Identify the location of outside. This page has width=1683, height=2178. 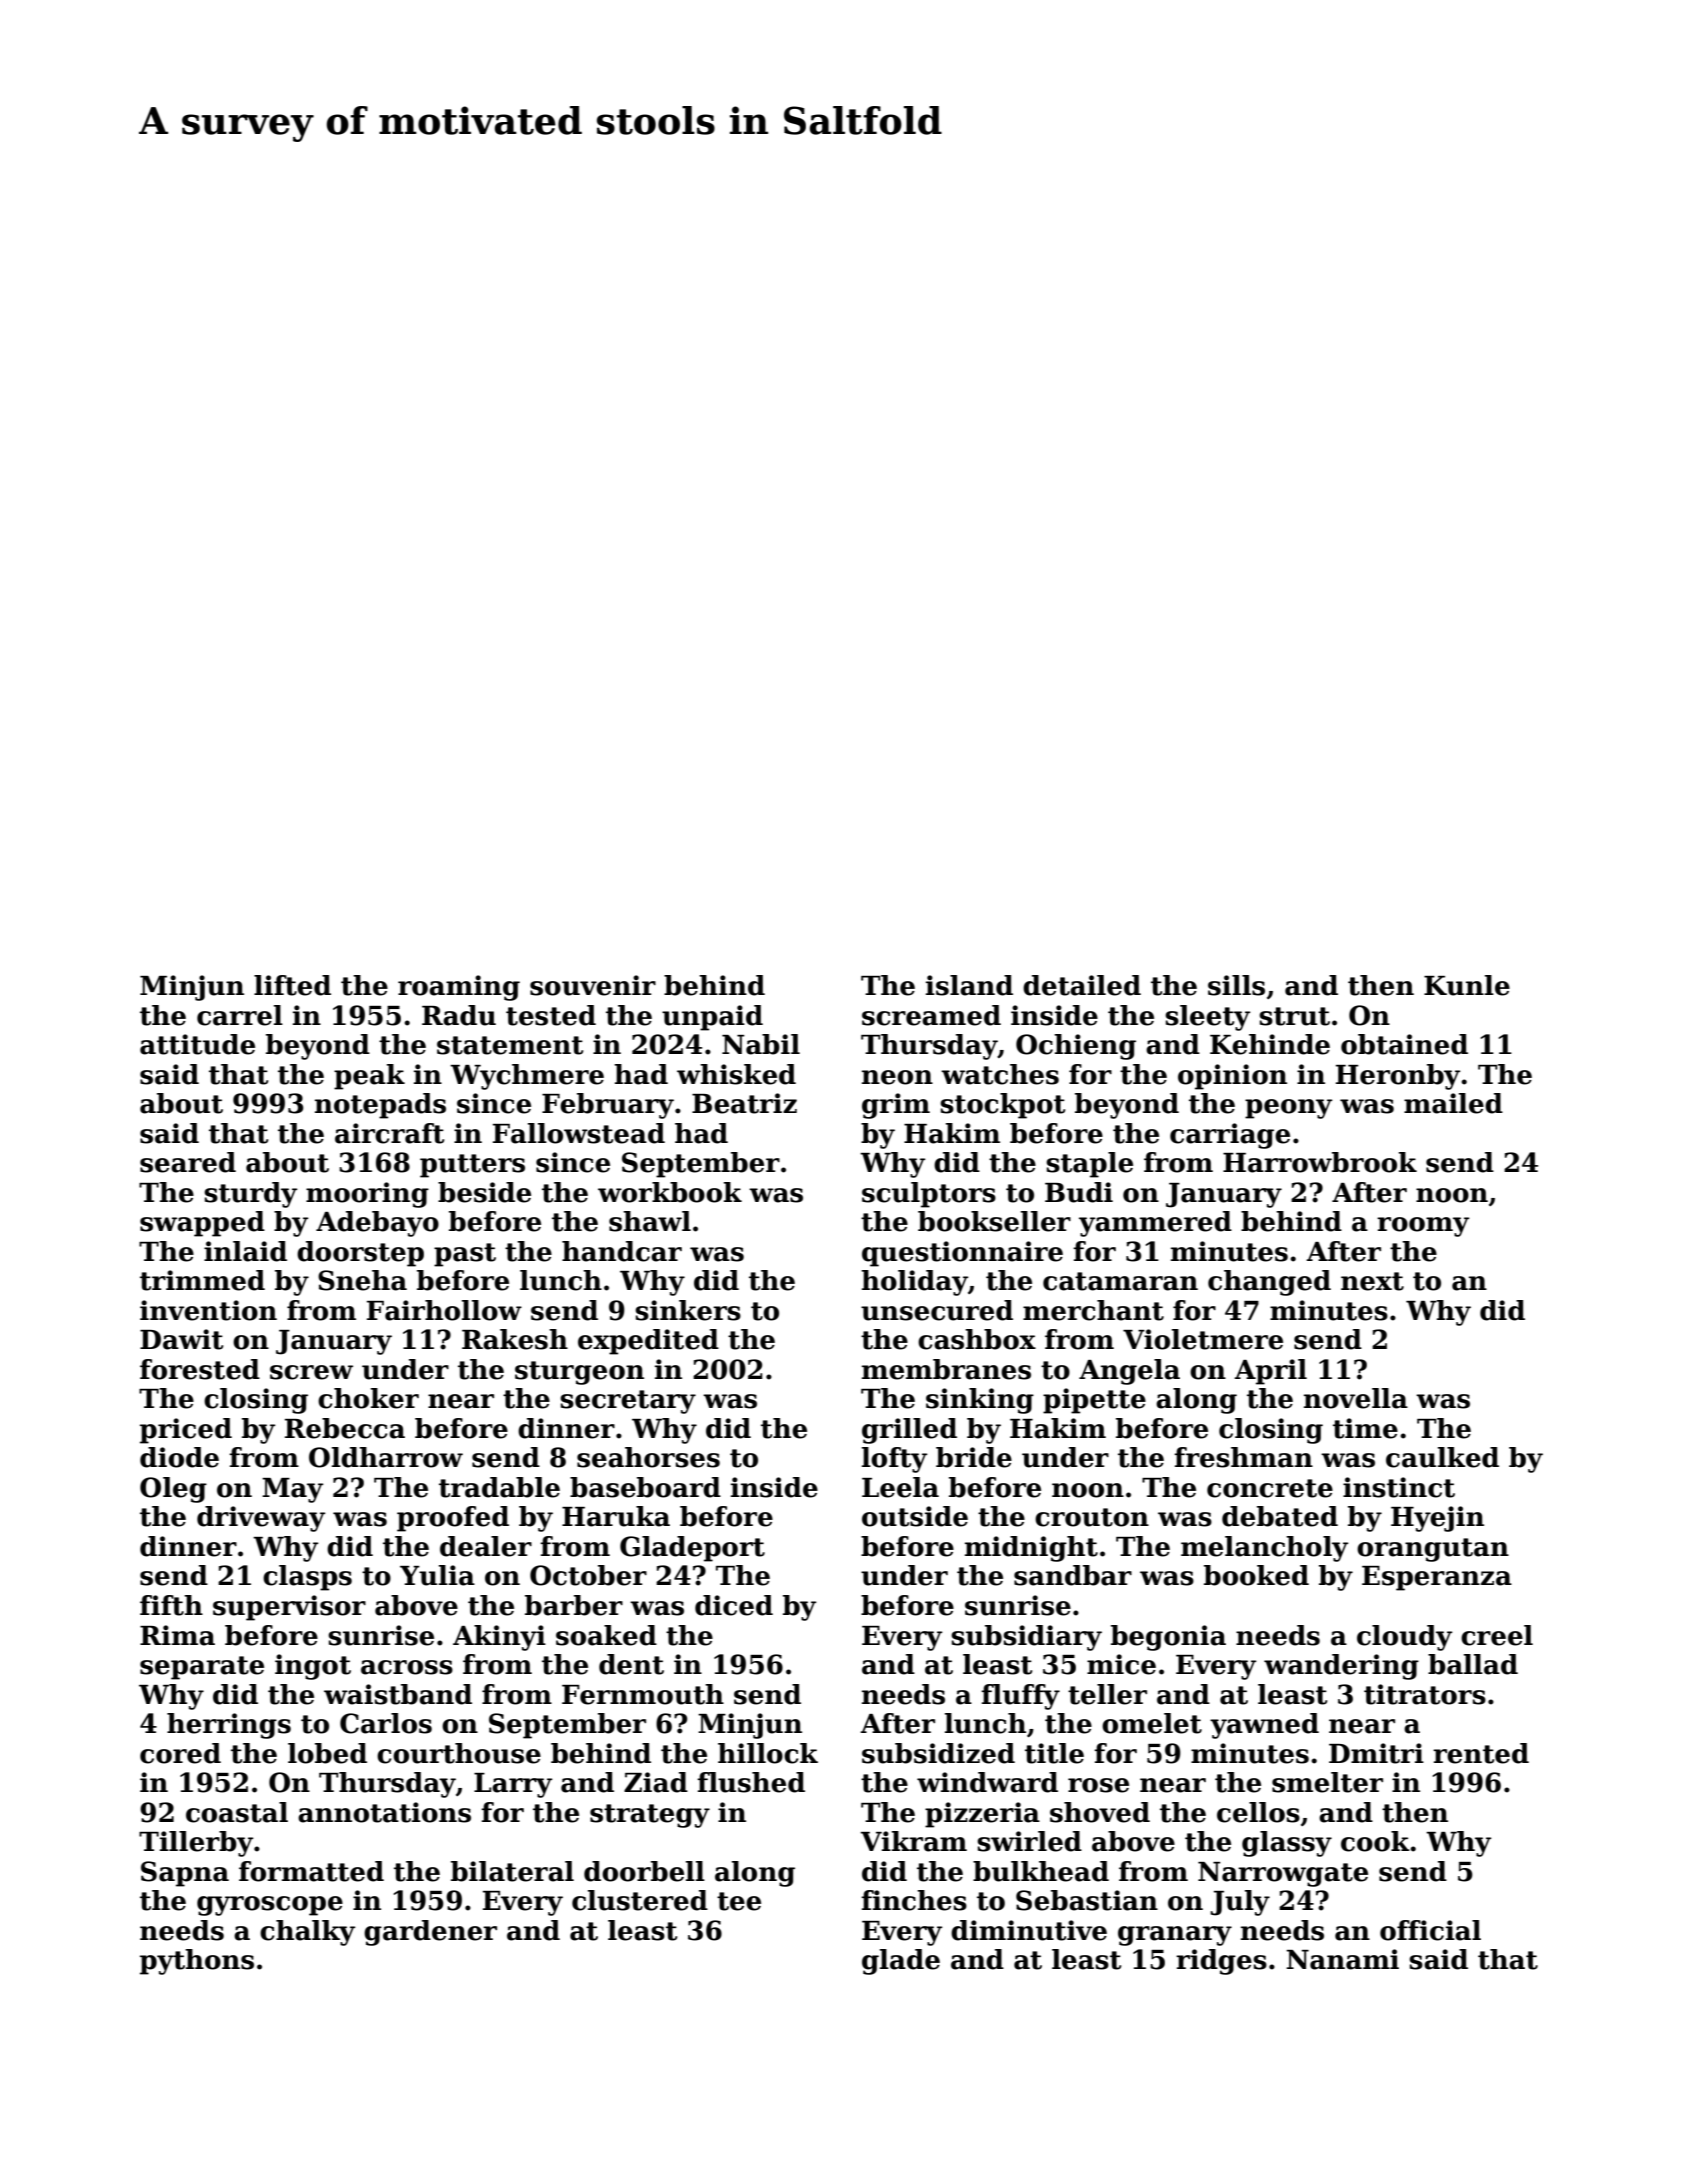
(915, 1516).
